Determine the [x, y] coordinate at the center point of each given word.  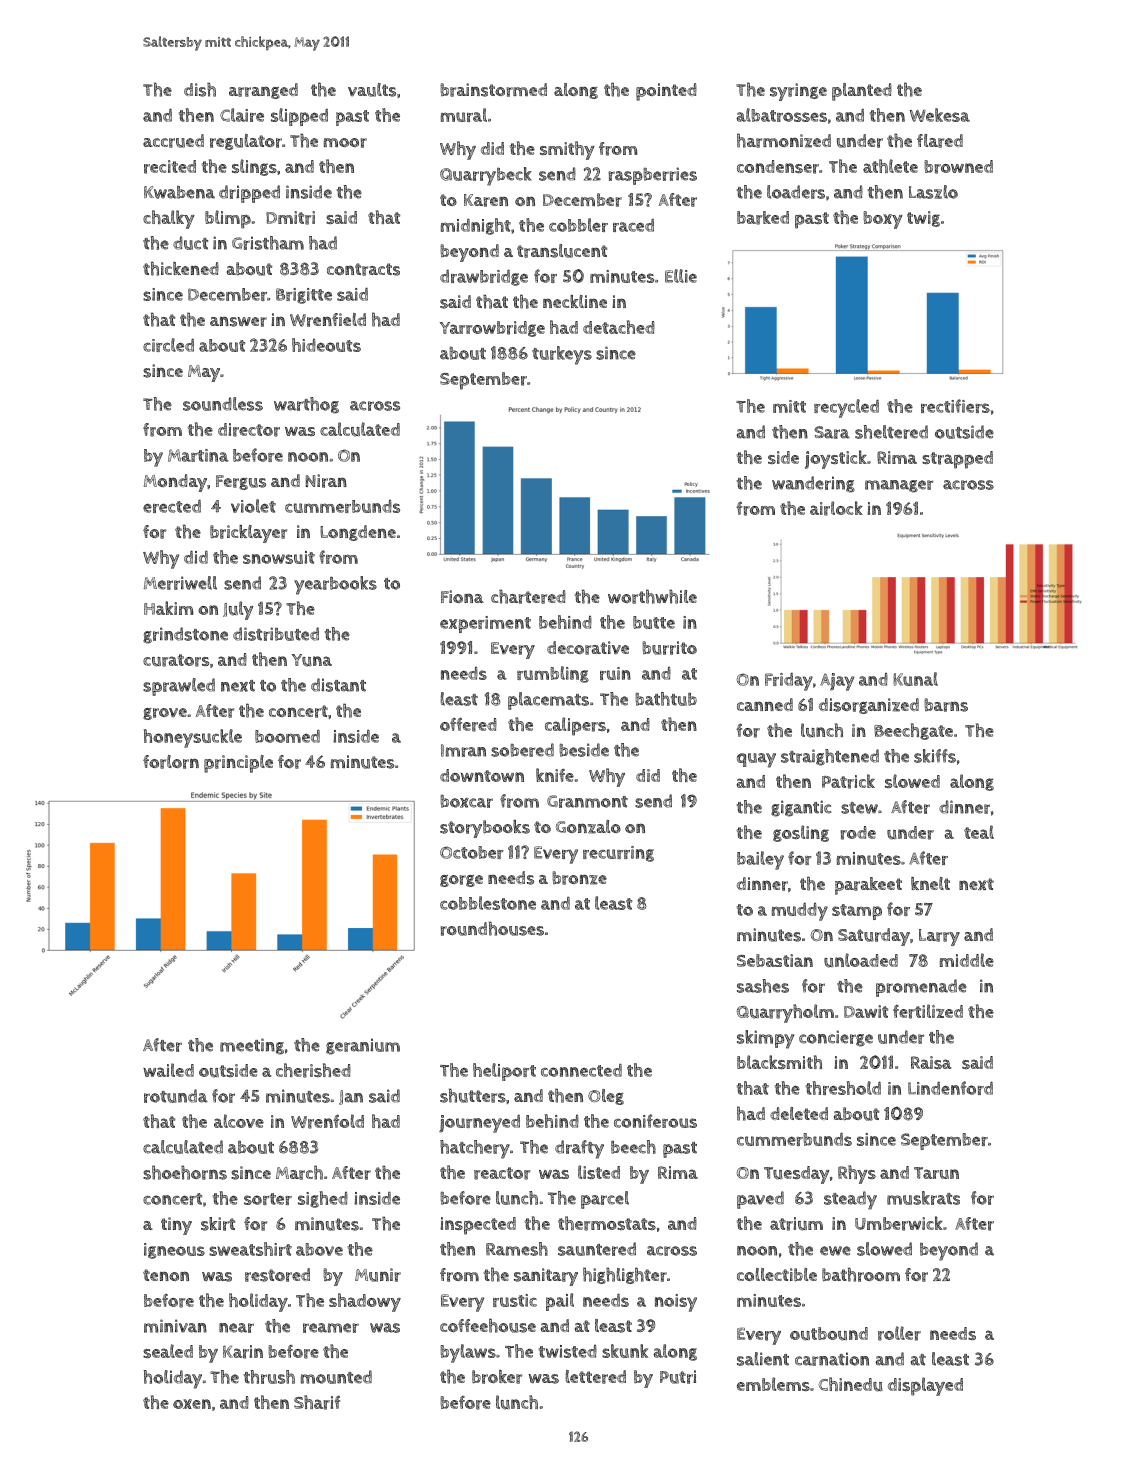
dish [200, 89]
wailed [168, 1070]
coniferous [655, 1121]
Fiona [462, 596]
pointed [666, 92]
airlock [836, 508]
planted [862, 92]
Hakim [168, 608]
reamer [331, 1328]
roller [899, 1333]
